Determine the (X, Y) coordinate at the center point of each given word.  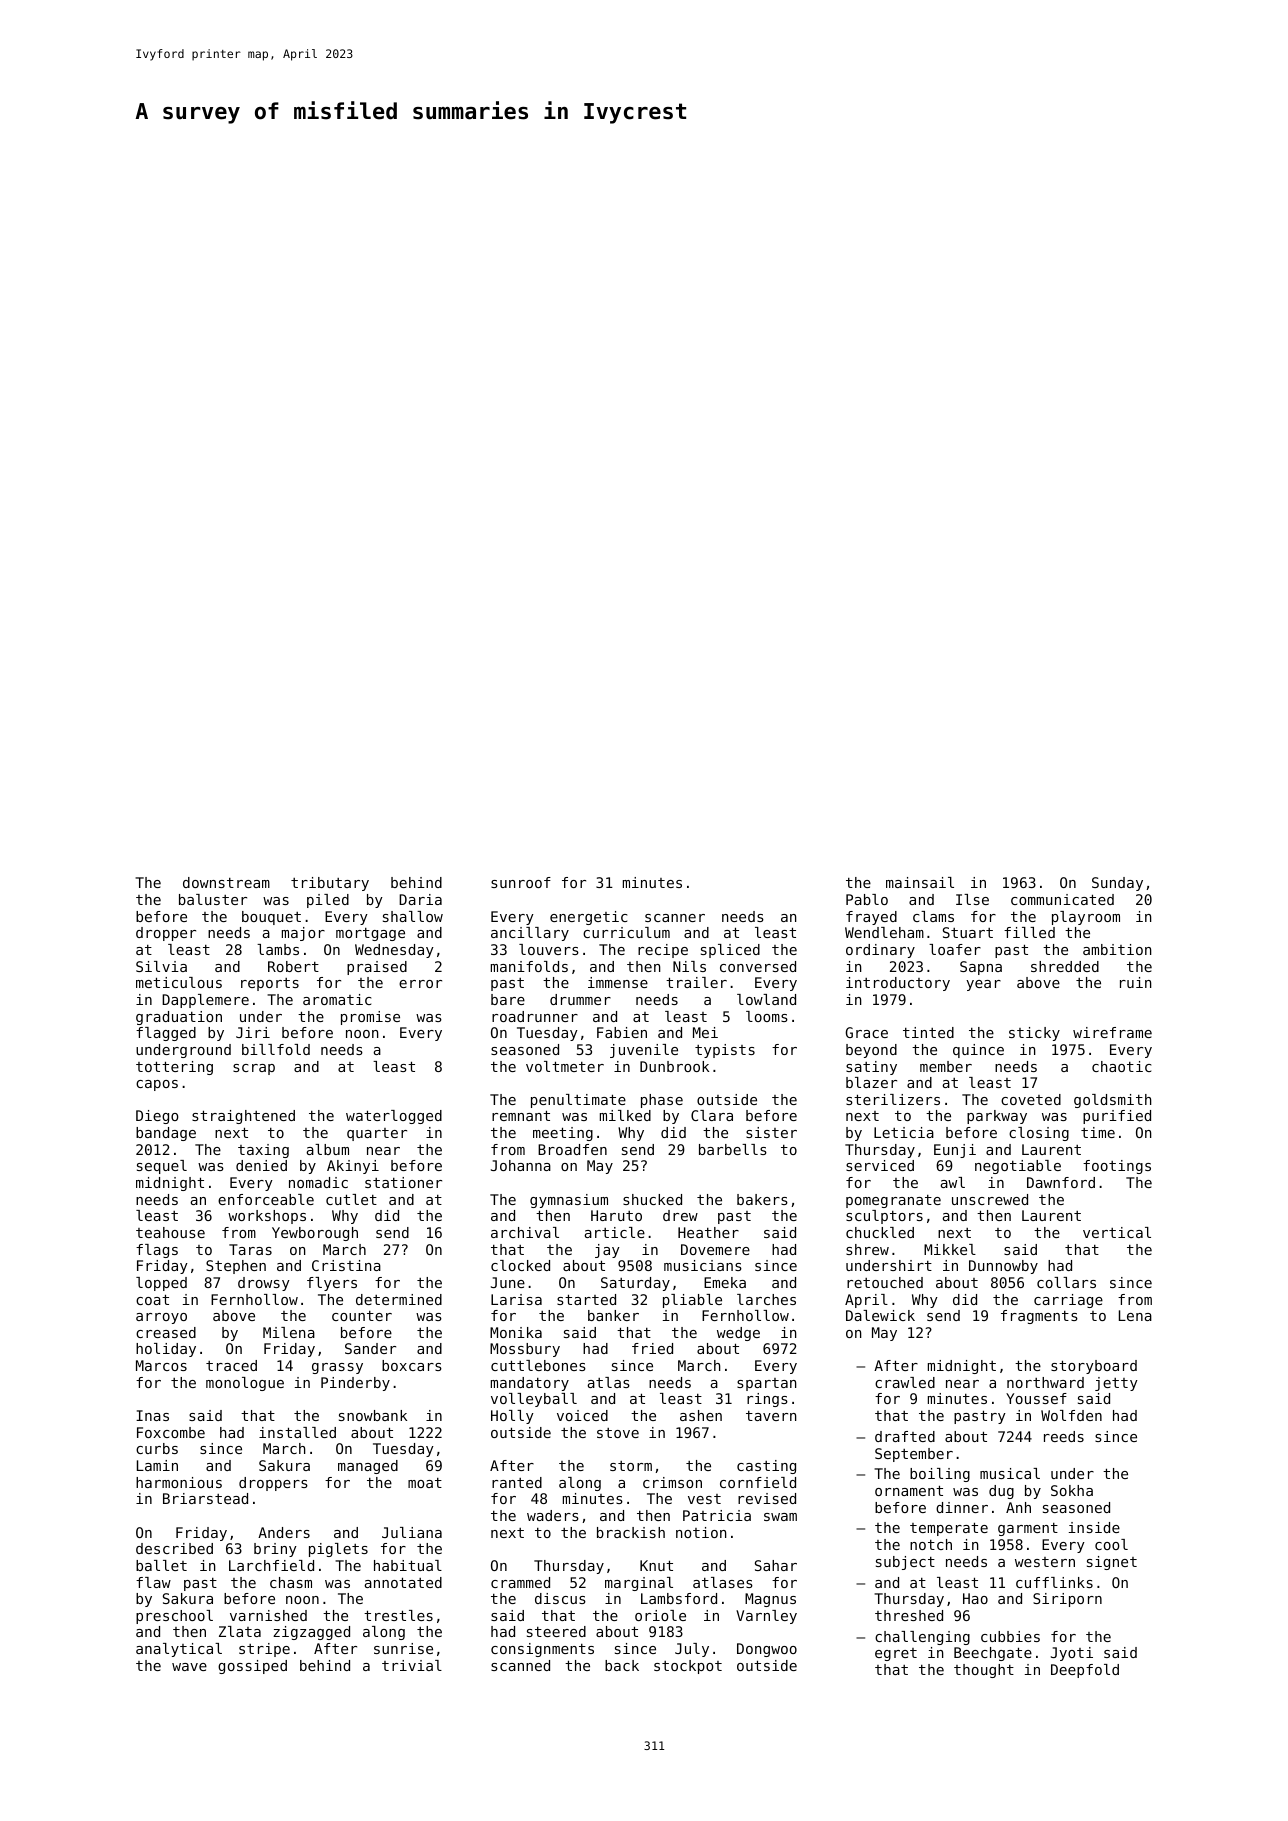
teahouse (170, 1232)
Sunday (1117, 884)
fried (652, 1348)
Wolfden (1071, 1415)
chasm (291, 1582)
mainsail (920, 882)
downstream (226, 882)
